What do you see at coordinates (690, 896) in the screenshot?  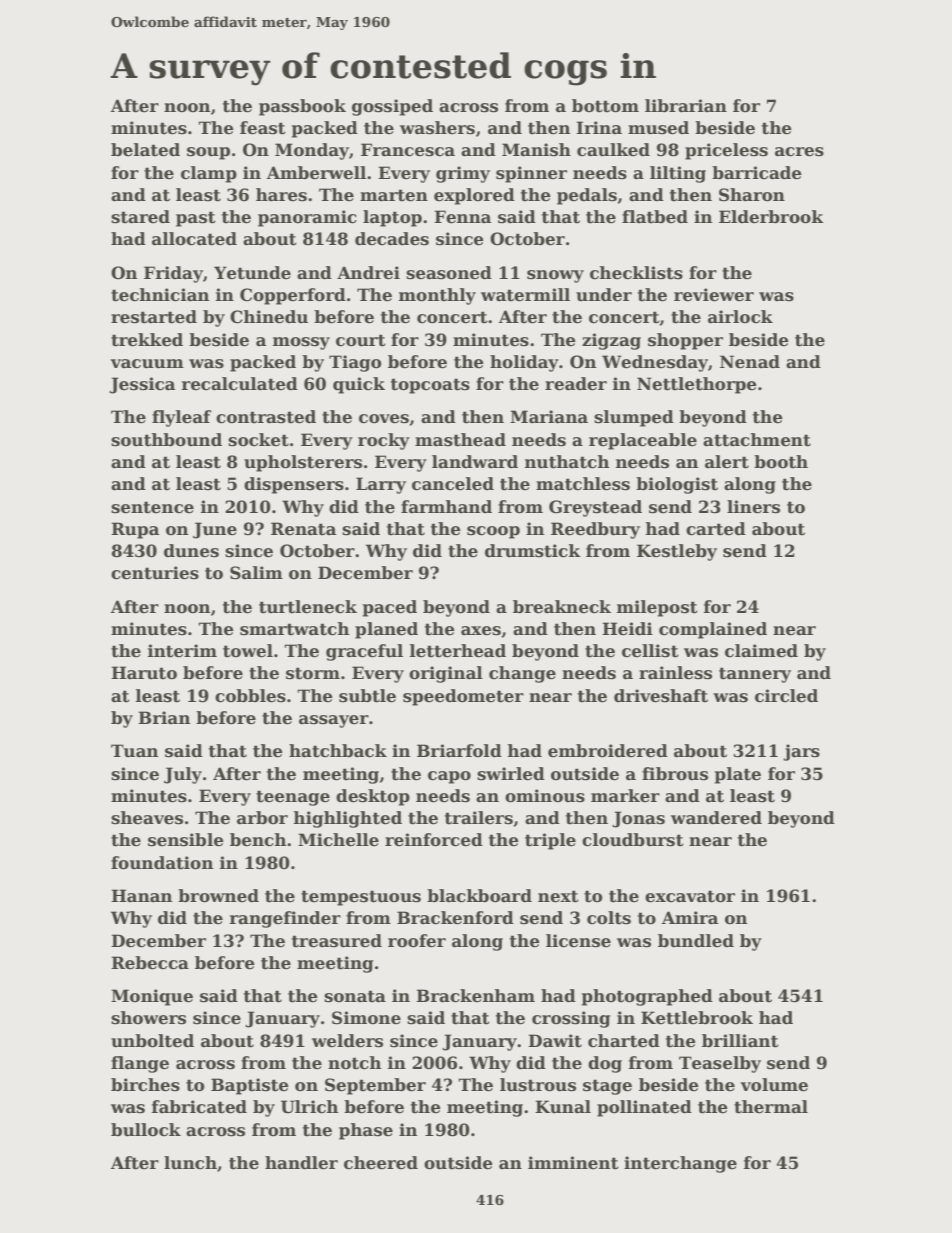 I see `excavator` at bounding box center [690, 896].
